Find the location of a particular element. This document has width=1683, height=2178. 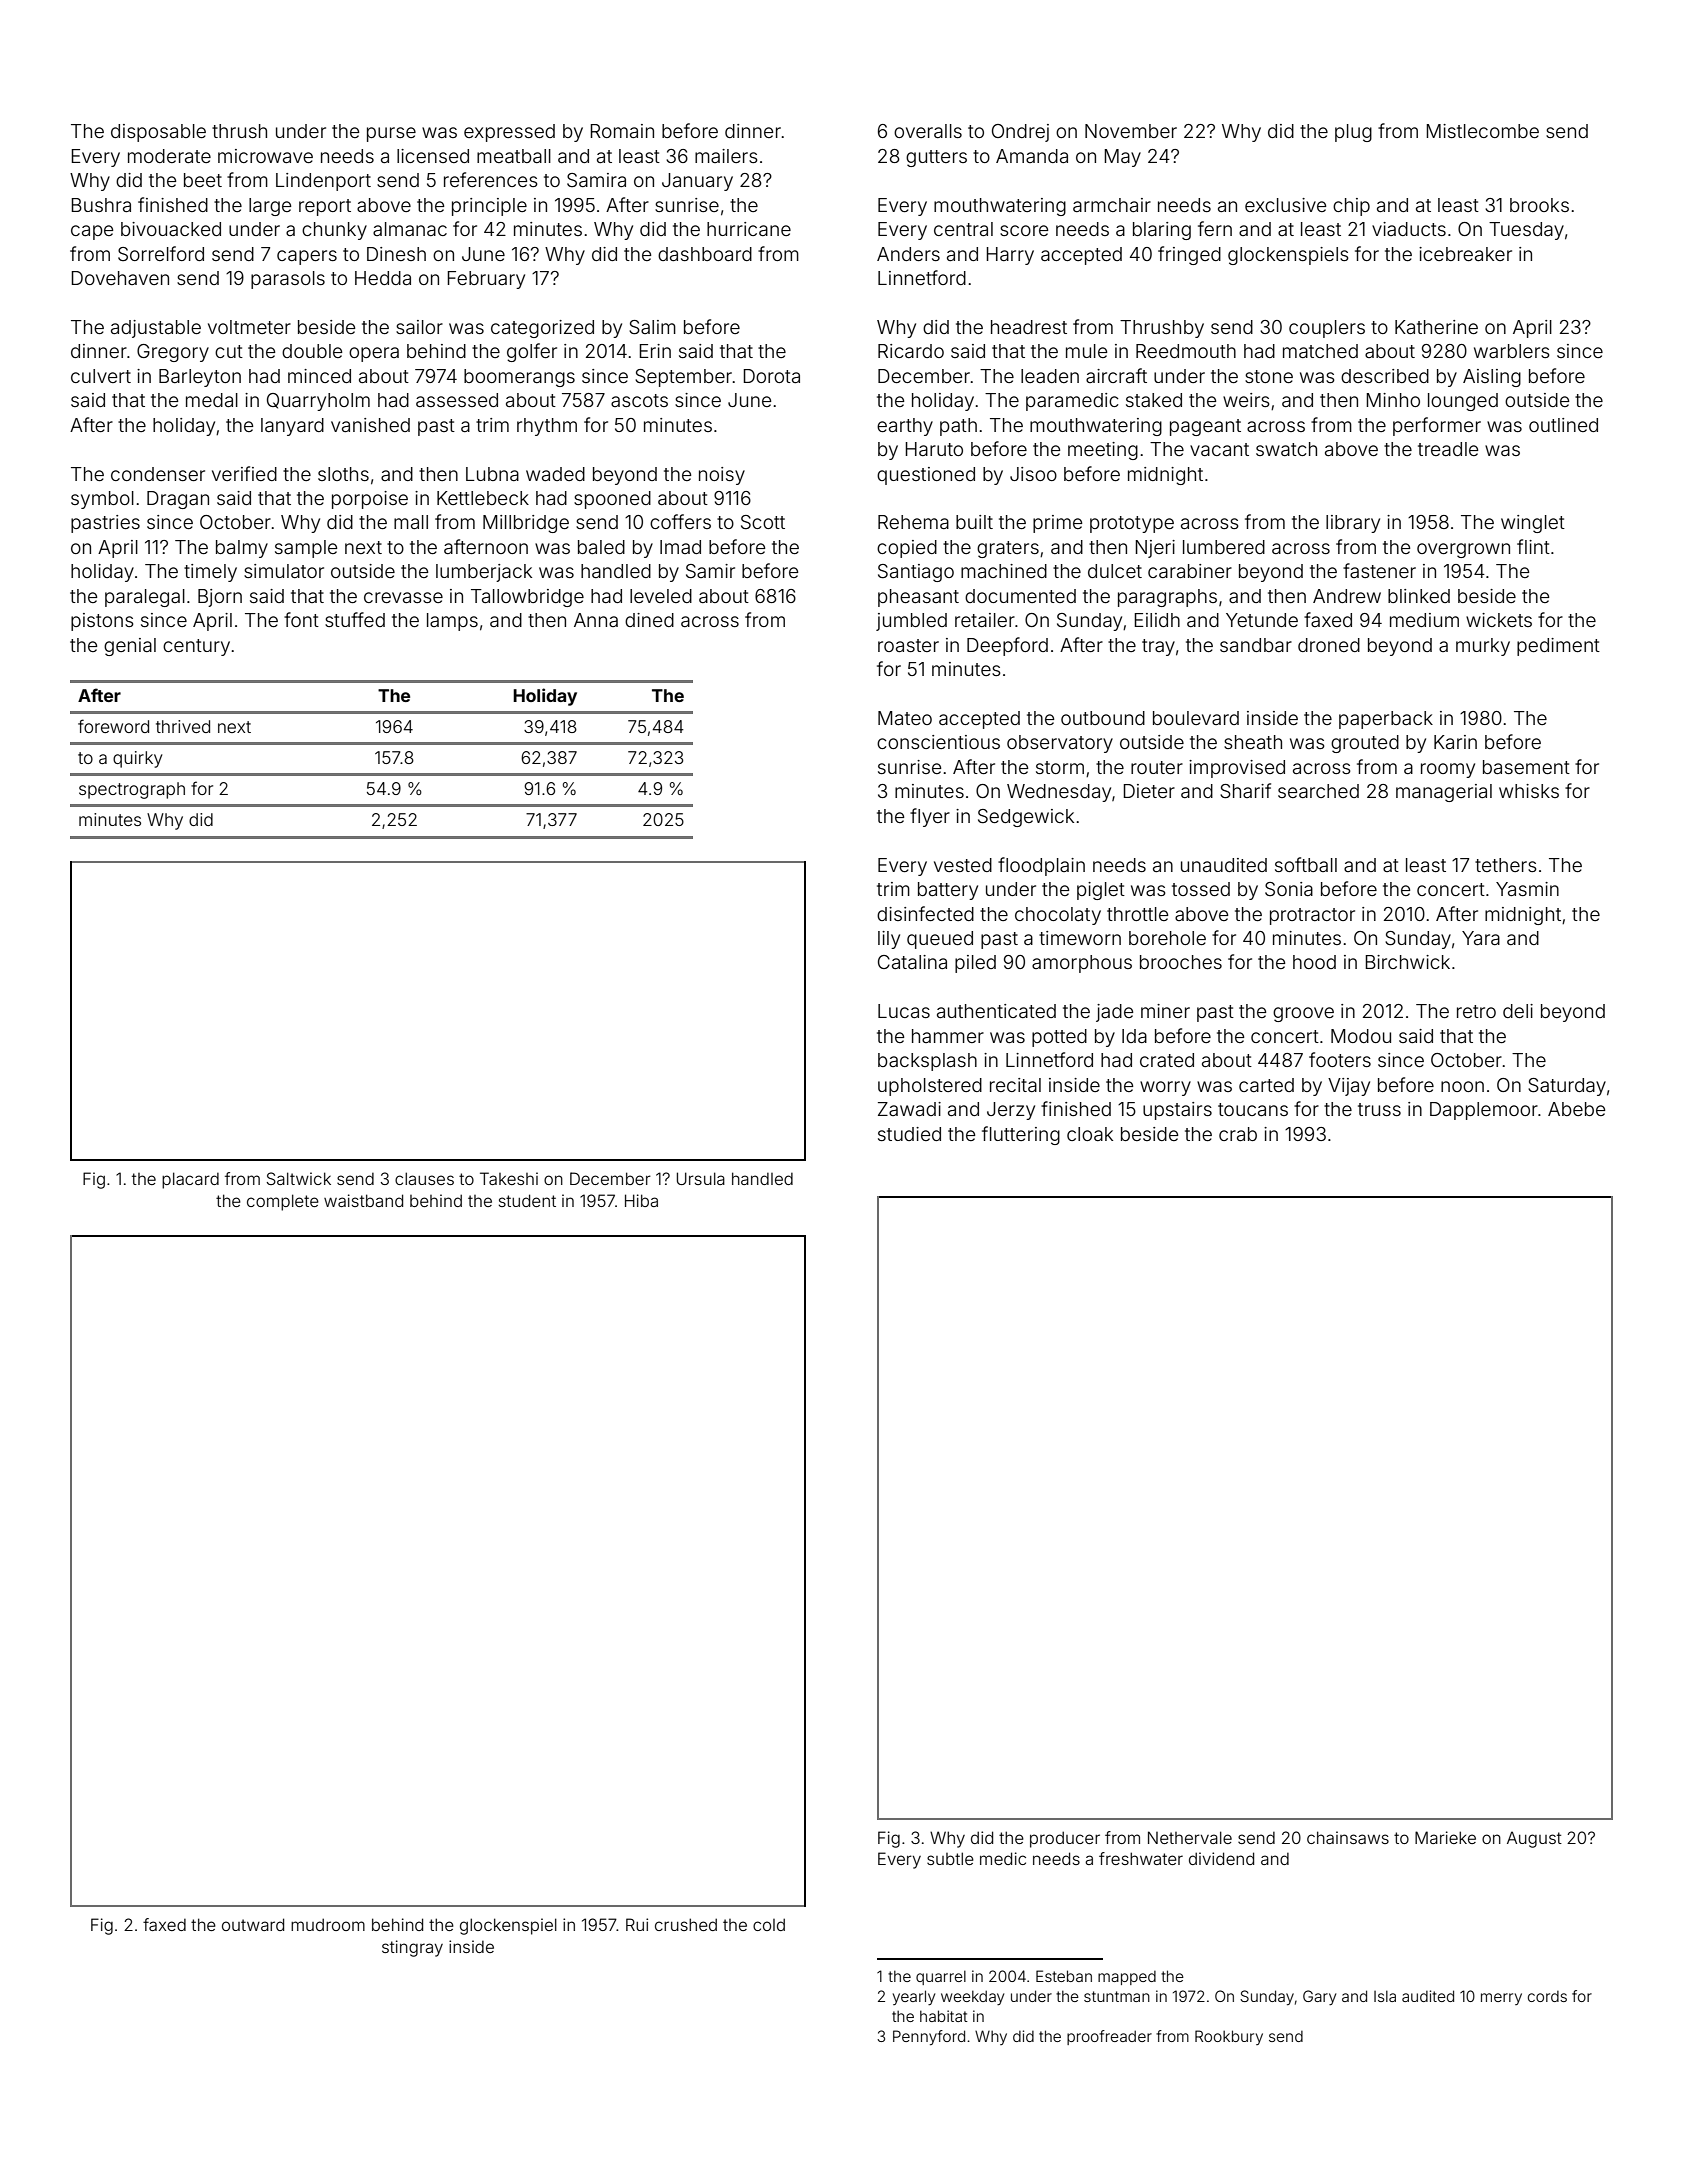

Deepford is located at coordinates (1007, 646).
